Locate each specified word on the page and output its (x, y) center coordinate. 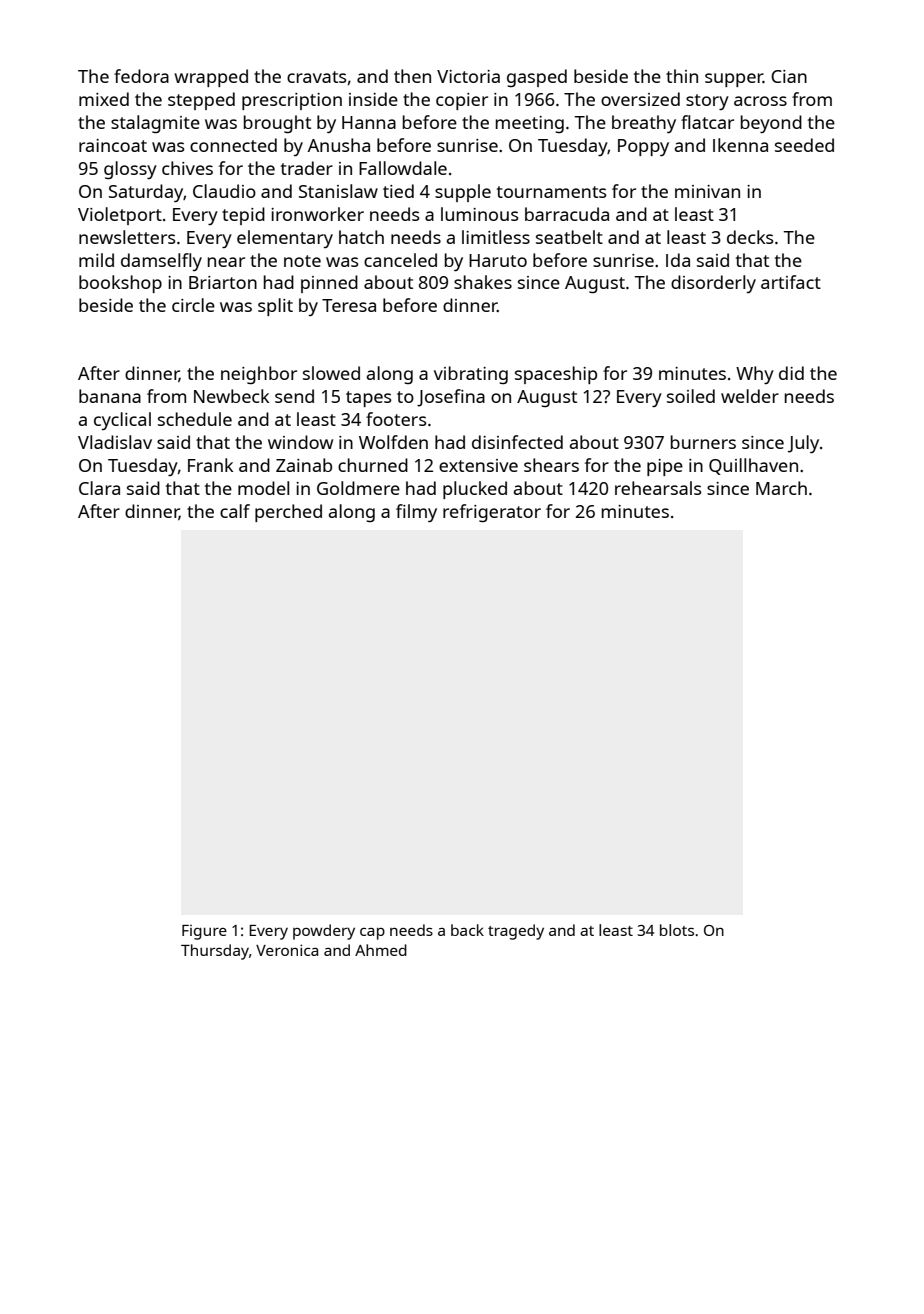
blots (677, 930)
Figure (204, 932)
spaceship (556, 375)
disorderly (713, 284)
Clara (99, 488)
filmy (416, 513)
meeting (530, 124)
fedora (141, 76)
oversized (640, 99)
